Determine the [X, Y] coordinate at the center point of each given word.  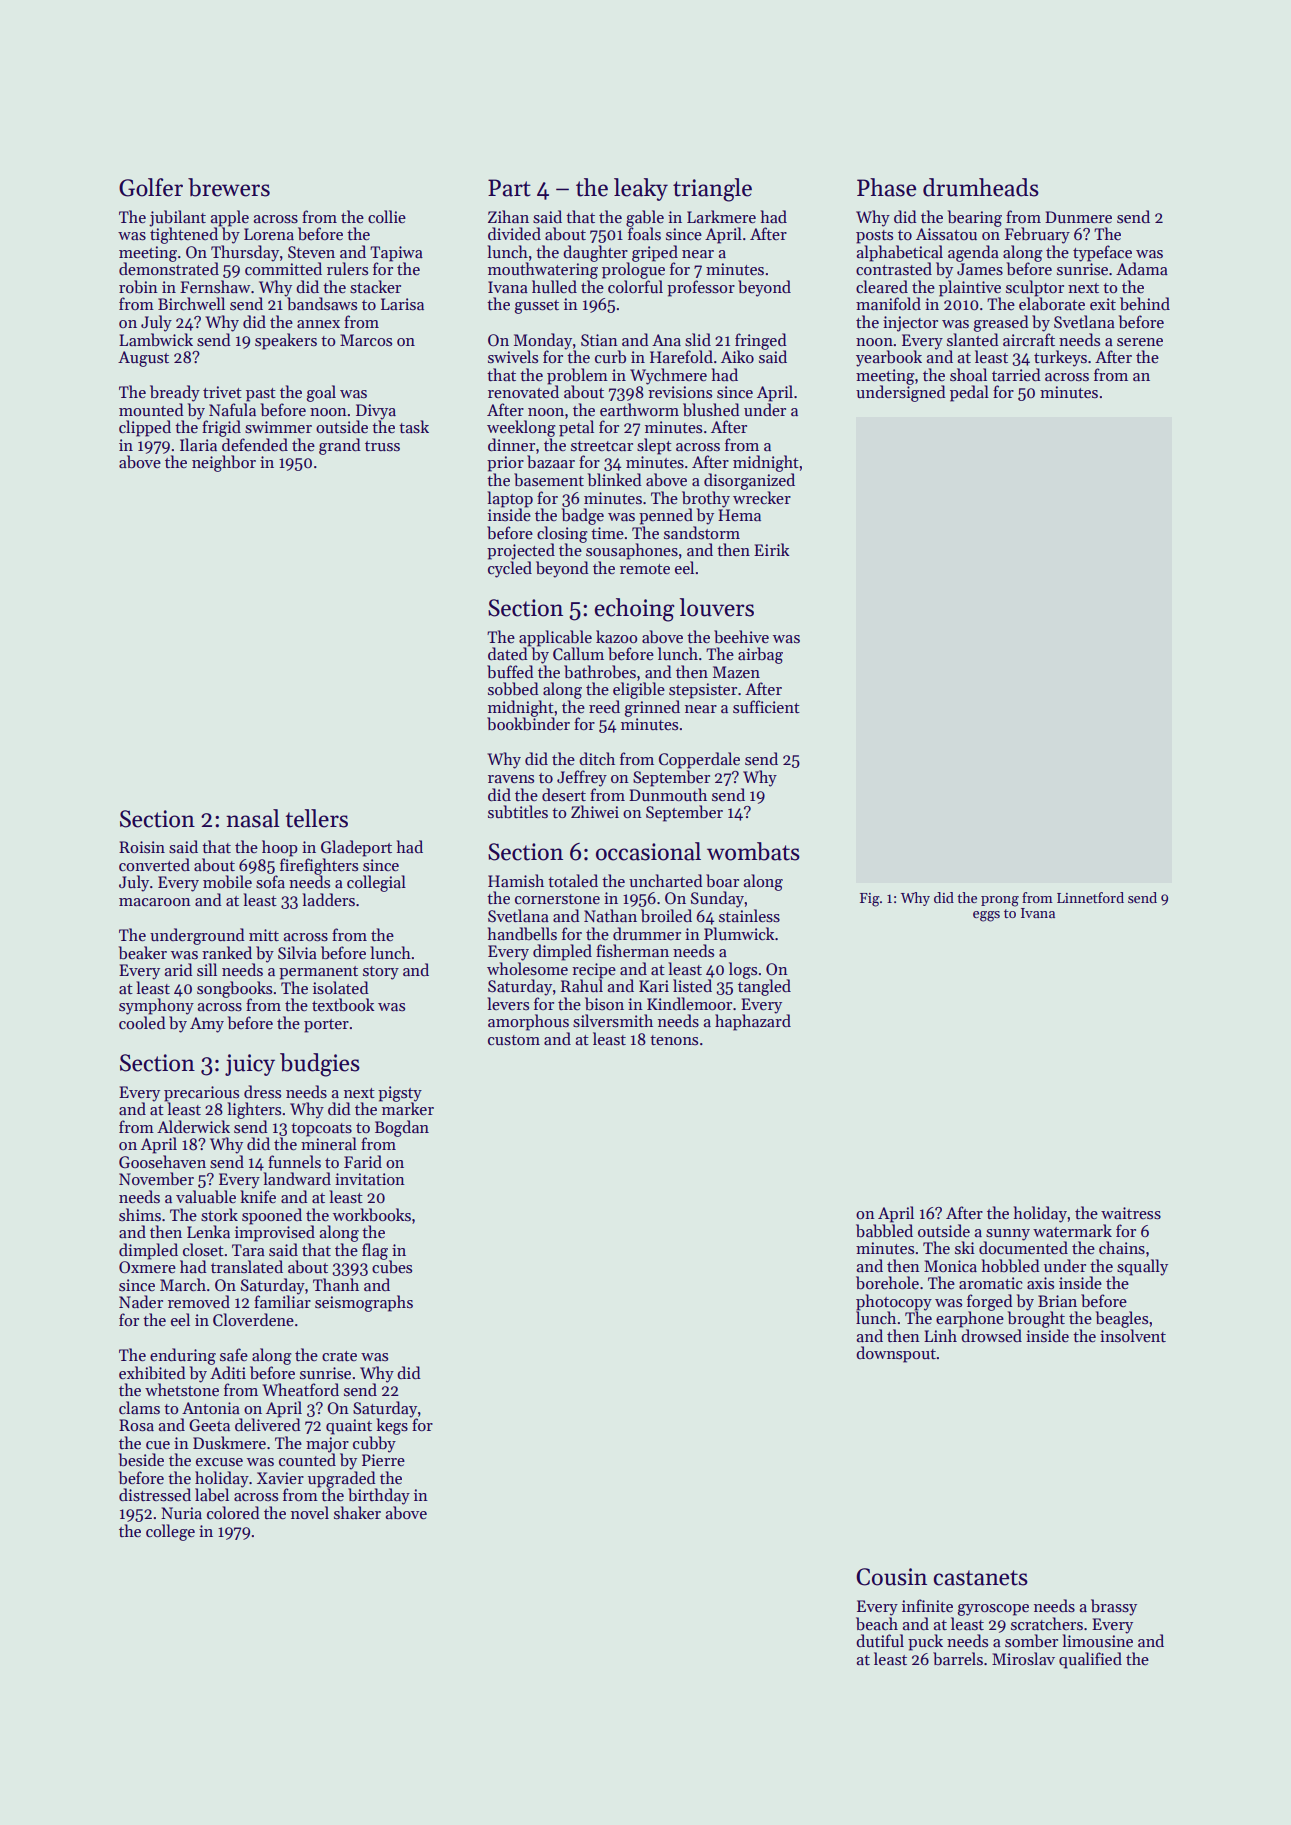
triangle [712, 190]
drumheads [981, 187]
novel [310, 1512]
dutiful [880, 1640]
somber [1031, 1641]
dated [508, 654]
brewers [229, 187]
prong [1000, 901]
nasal [253, 818]
